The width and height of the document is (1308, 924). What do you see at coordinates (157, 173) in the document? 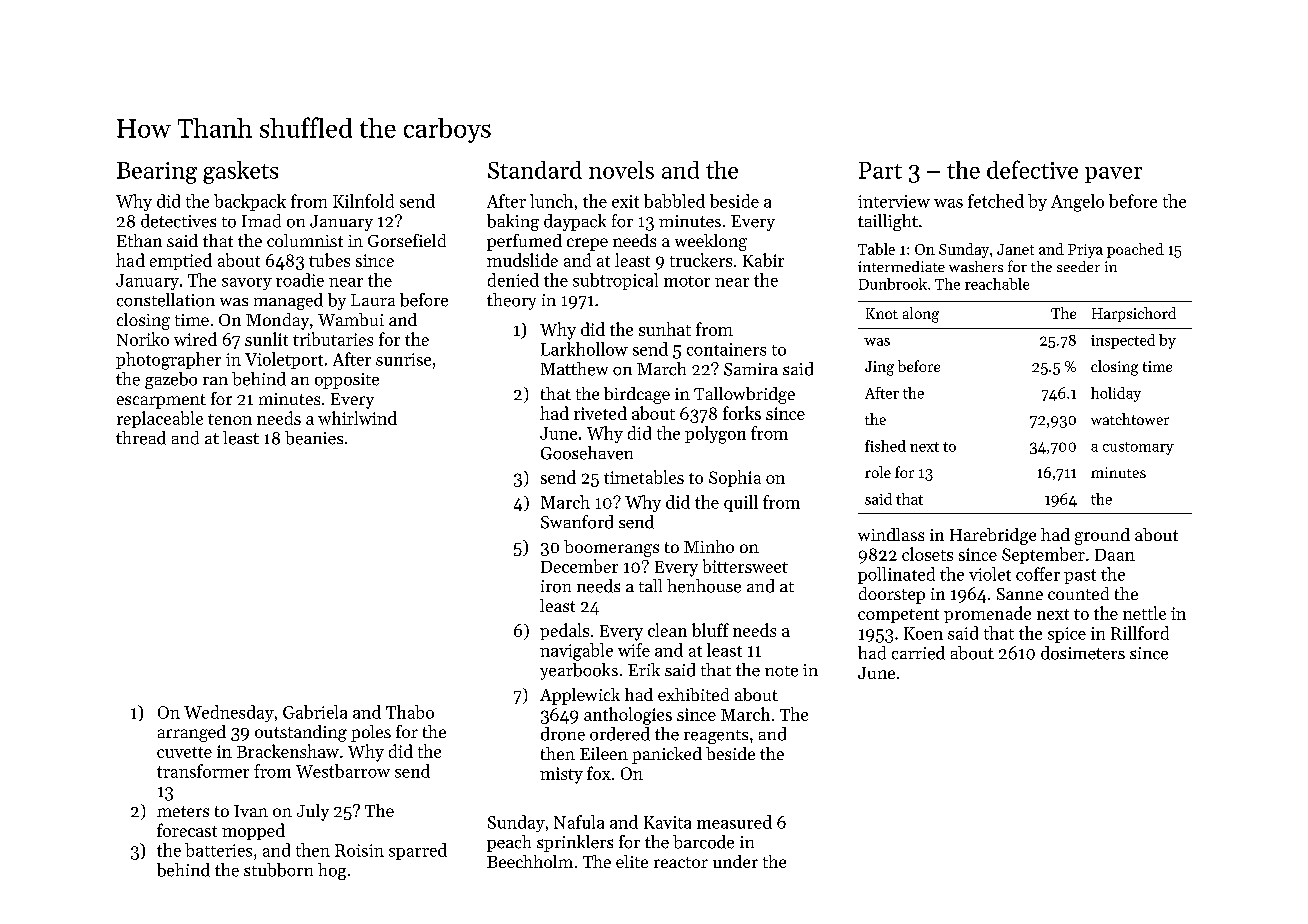
I see `Bearing` at bounding box center [157, 173].
